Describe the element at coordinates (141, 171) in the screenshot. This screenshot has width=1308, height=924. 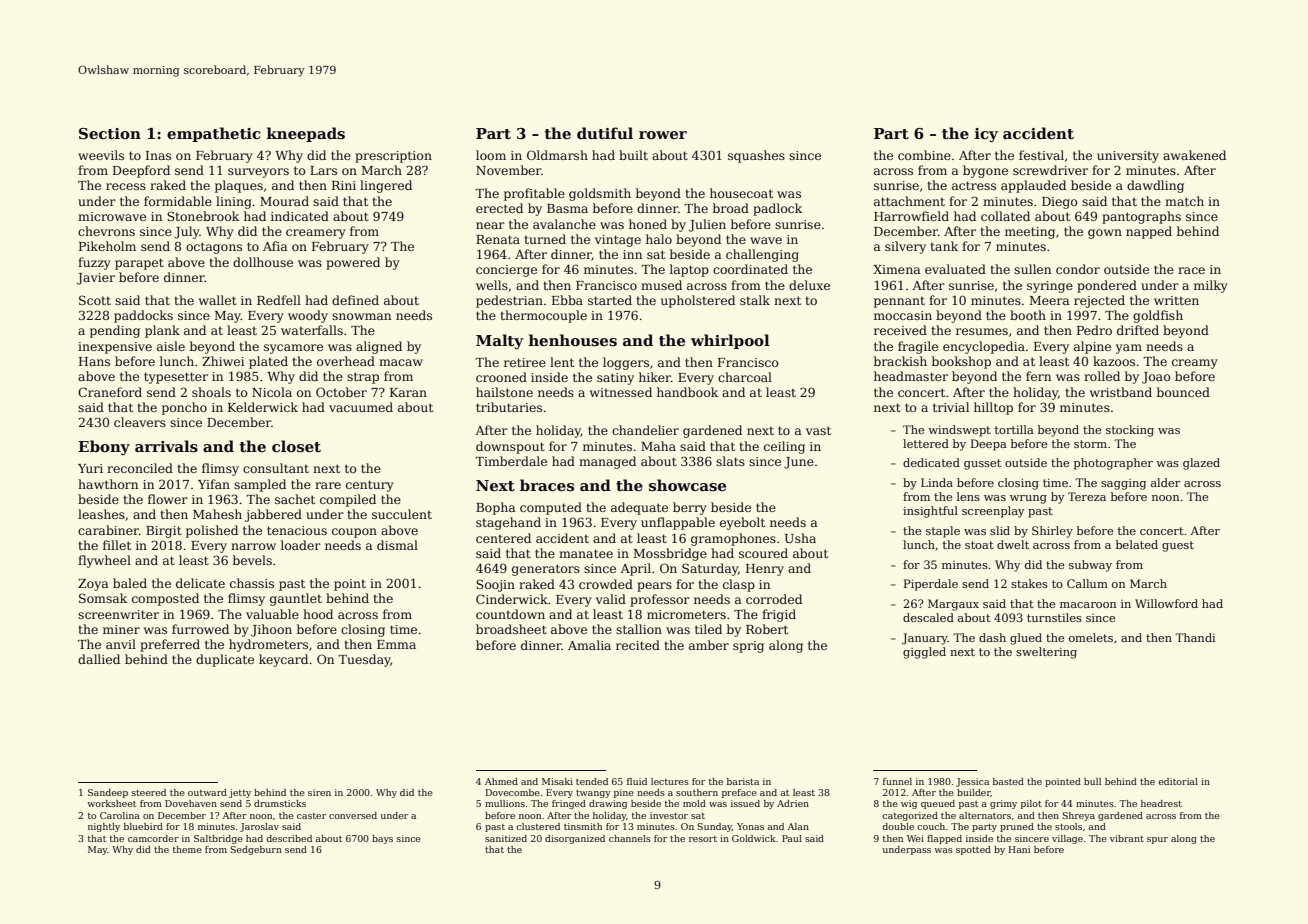
I see `Deepford` at that location.
